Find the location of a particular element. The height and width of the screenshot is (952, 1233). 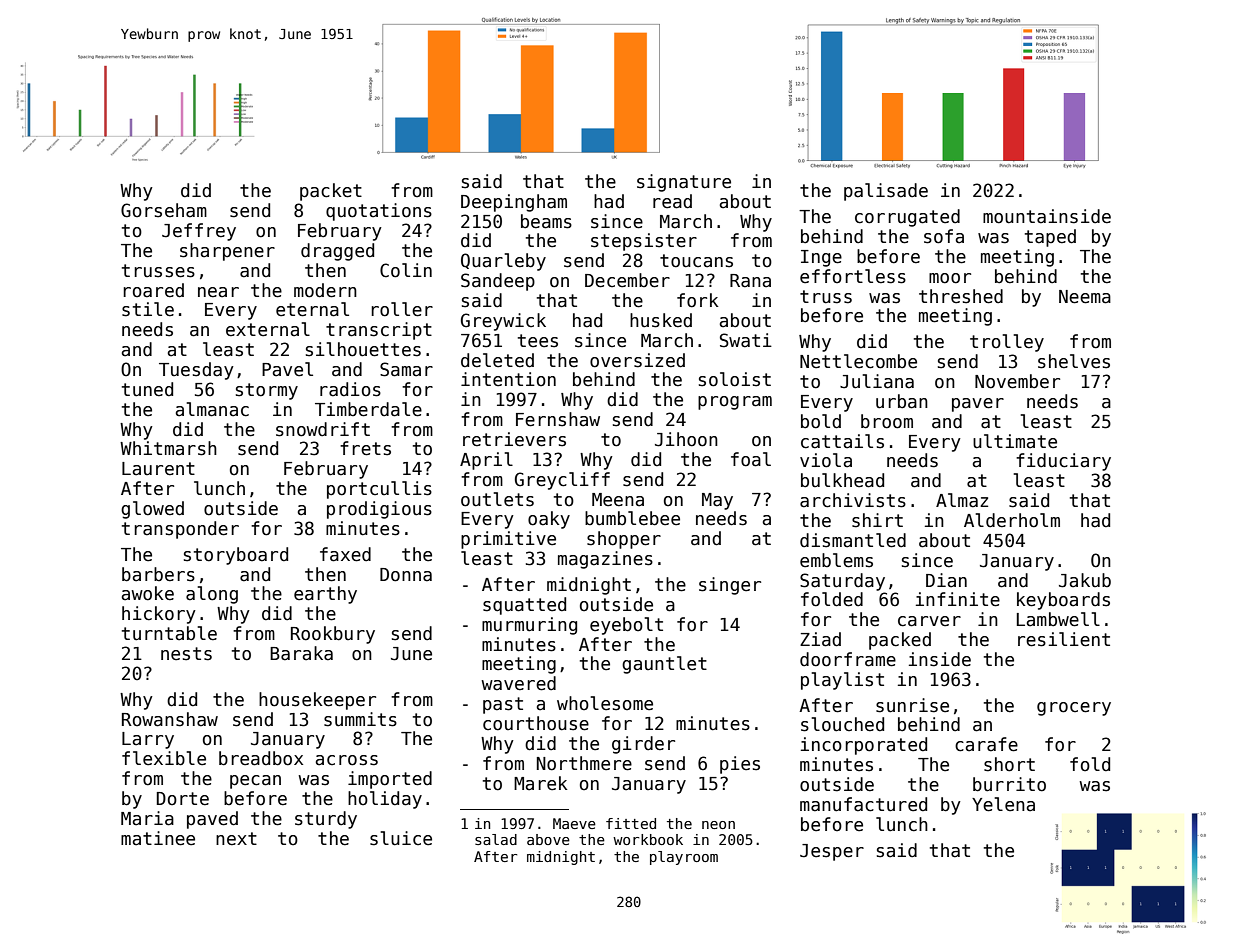

grocery is located at coordinates (1074, 709).
